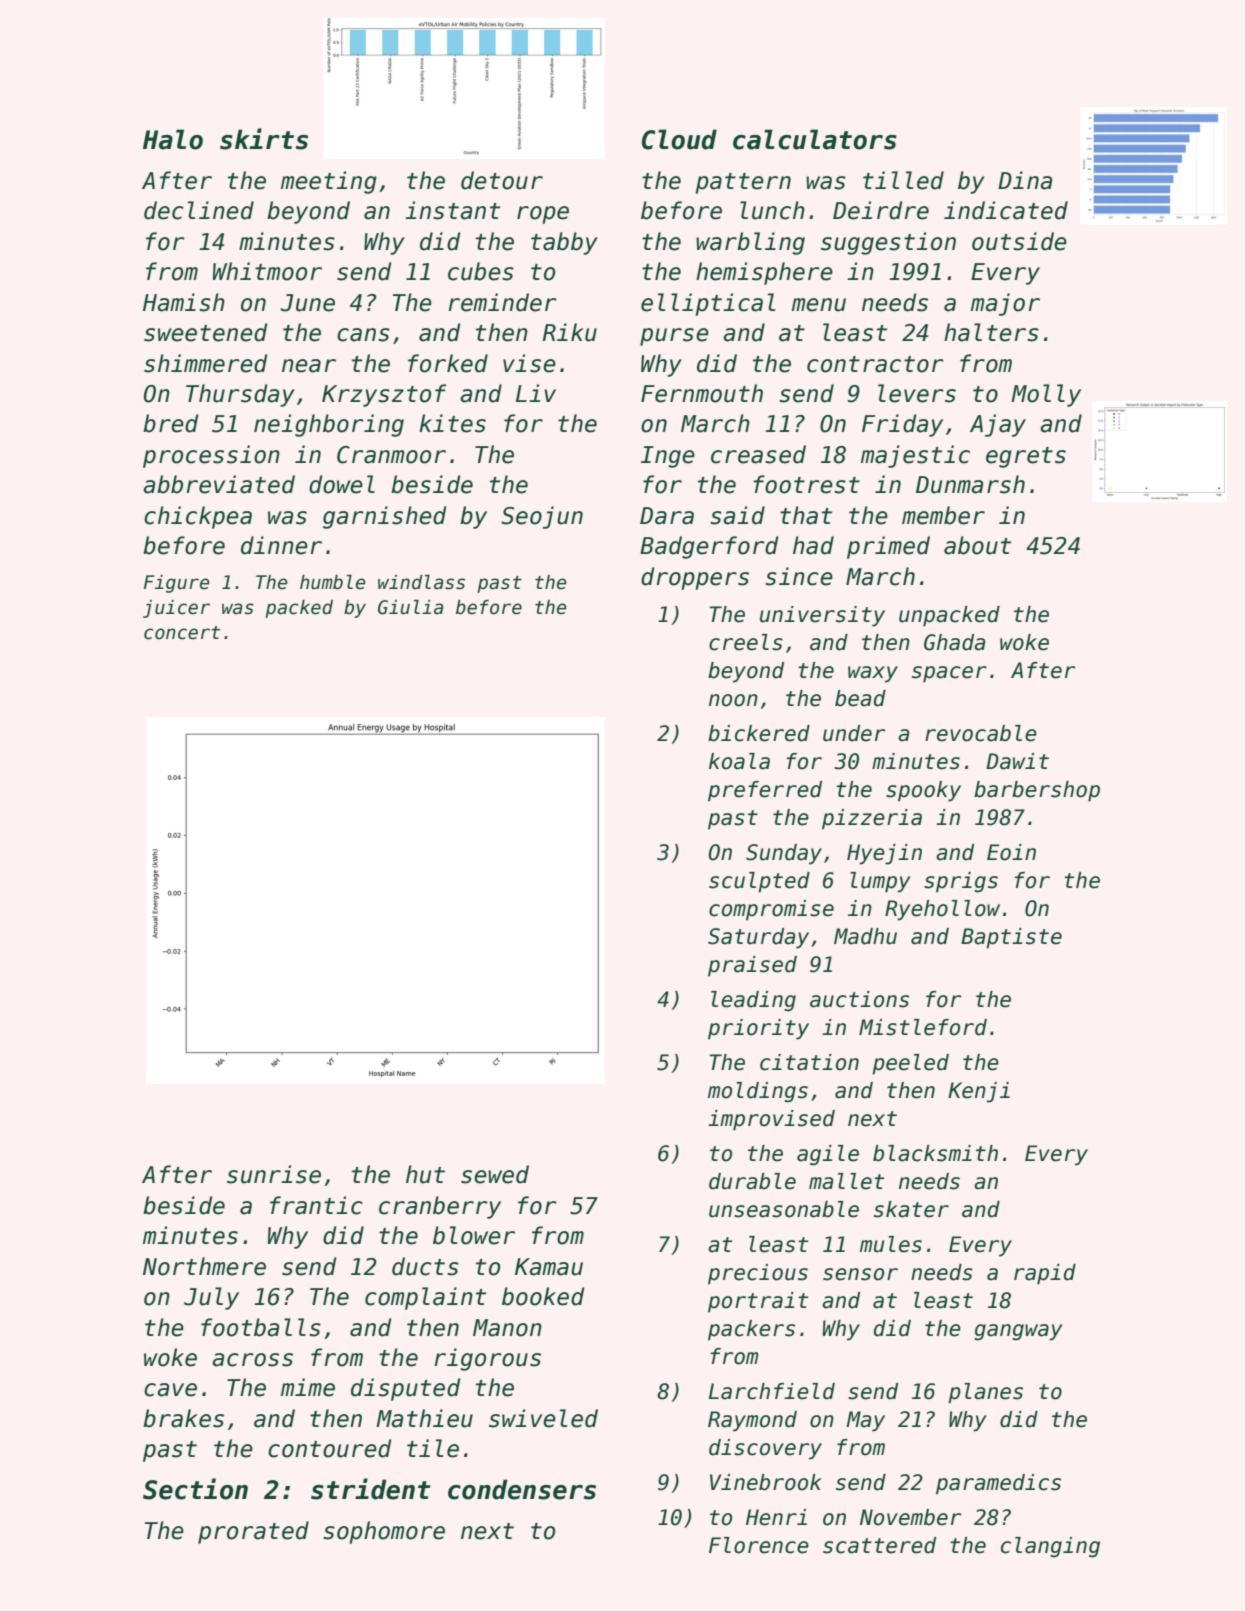 Image resolution: width=1245 pixels, height=1611 pixels. I want to click on droppers, so click(695, 578).
